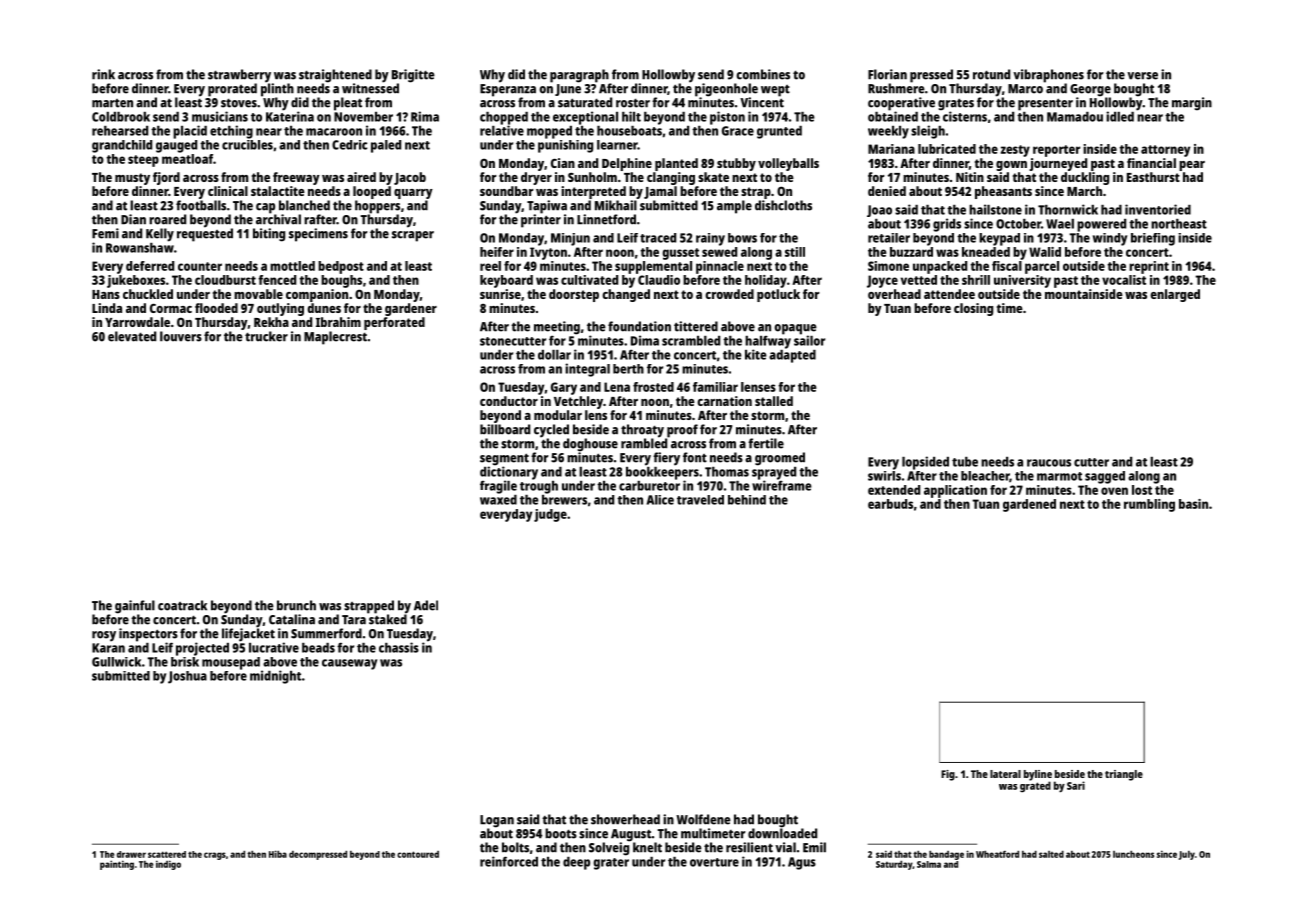 The height and width of the screenshot is (924, 1308). Describe the element at coordinates (795, 252) in the screenshot. I see `still` at that location.
